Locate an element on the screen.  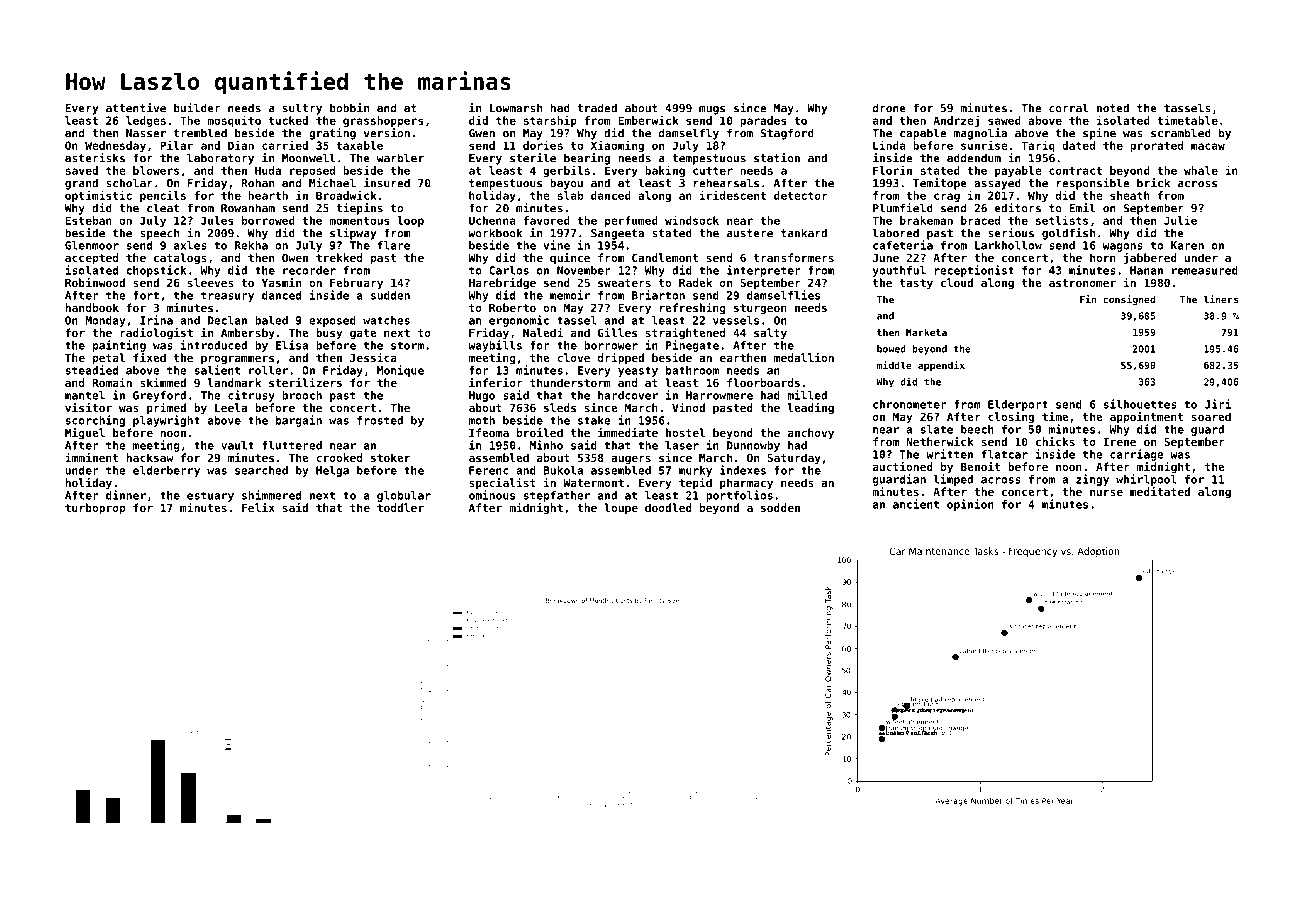
appendix is located at coordinates (941, 366).
